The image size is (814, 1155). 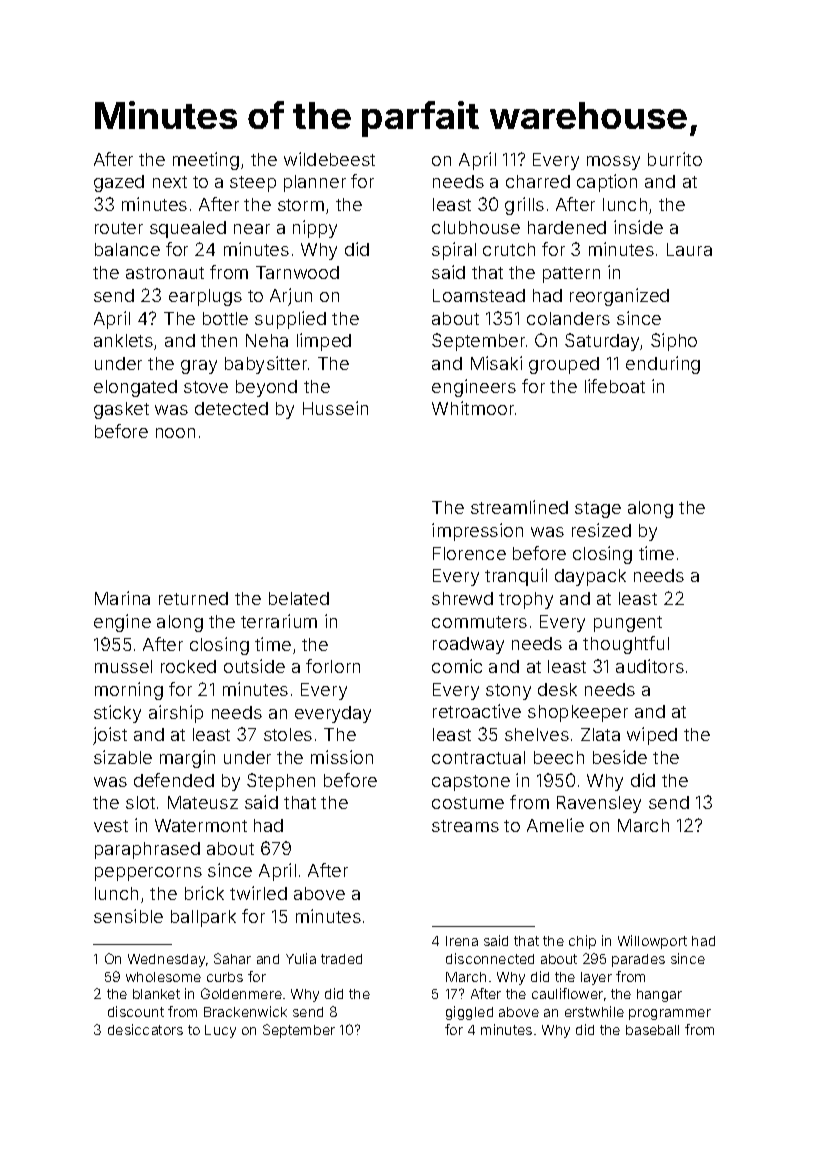 I want to click on noon, so click(x=175, y=433).
